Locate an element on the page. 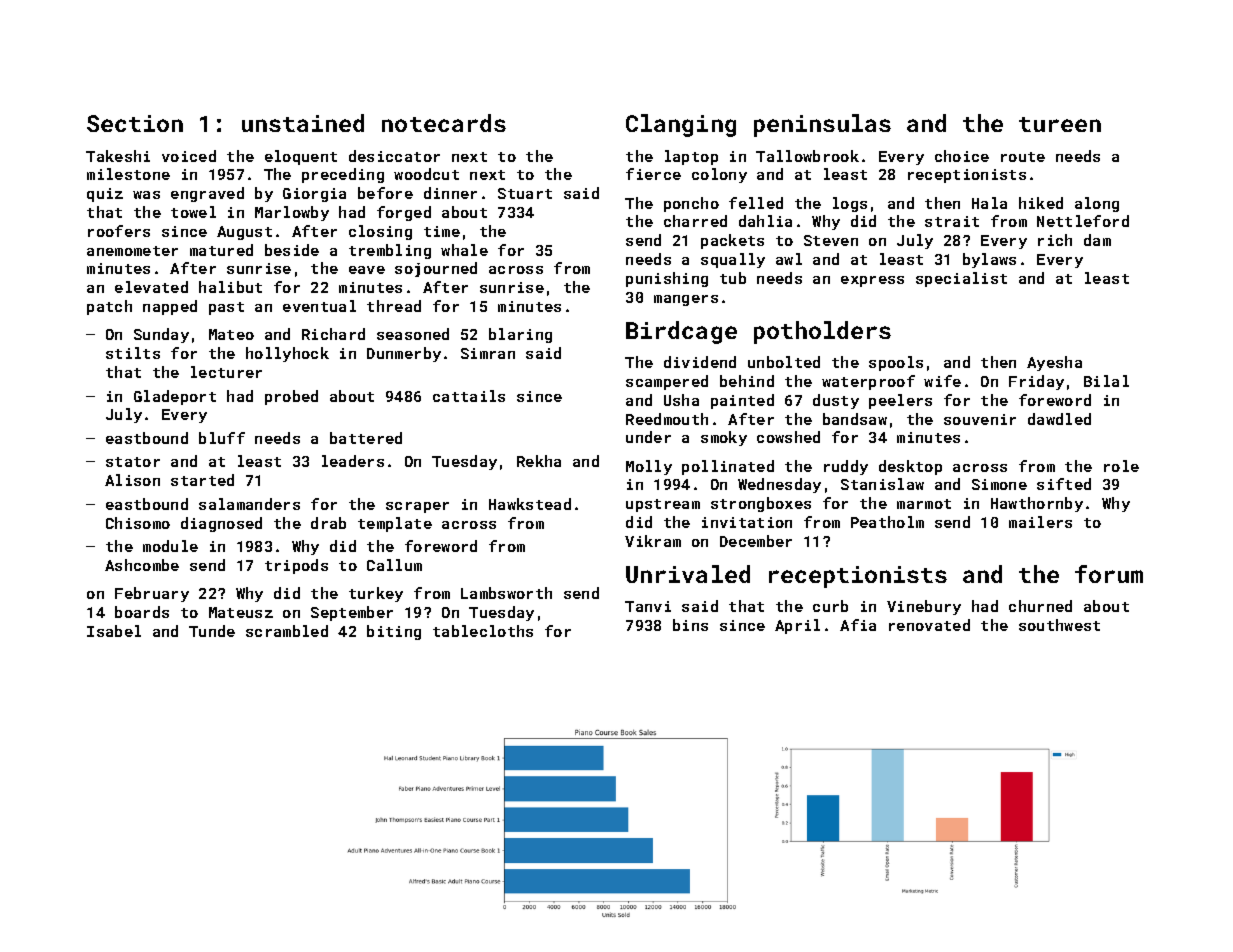 This image has width=1233, height=952. cattails is located at coordinates (469, 396).
